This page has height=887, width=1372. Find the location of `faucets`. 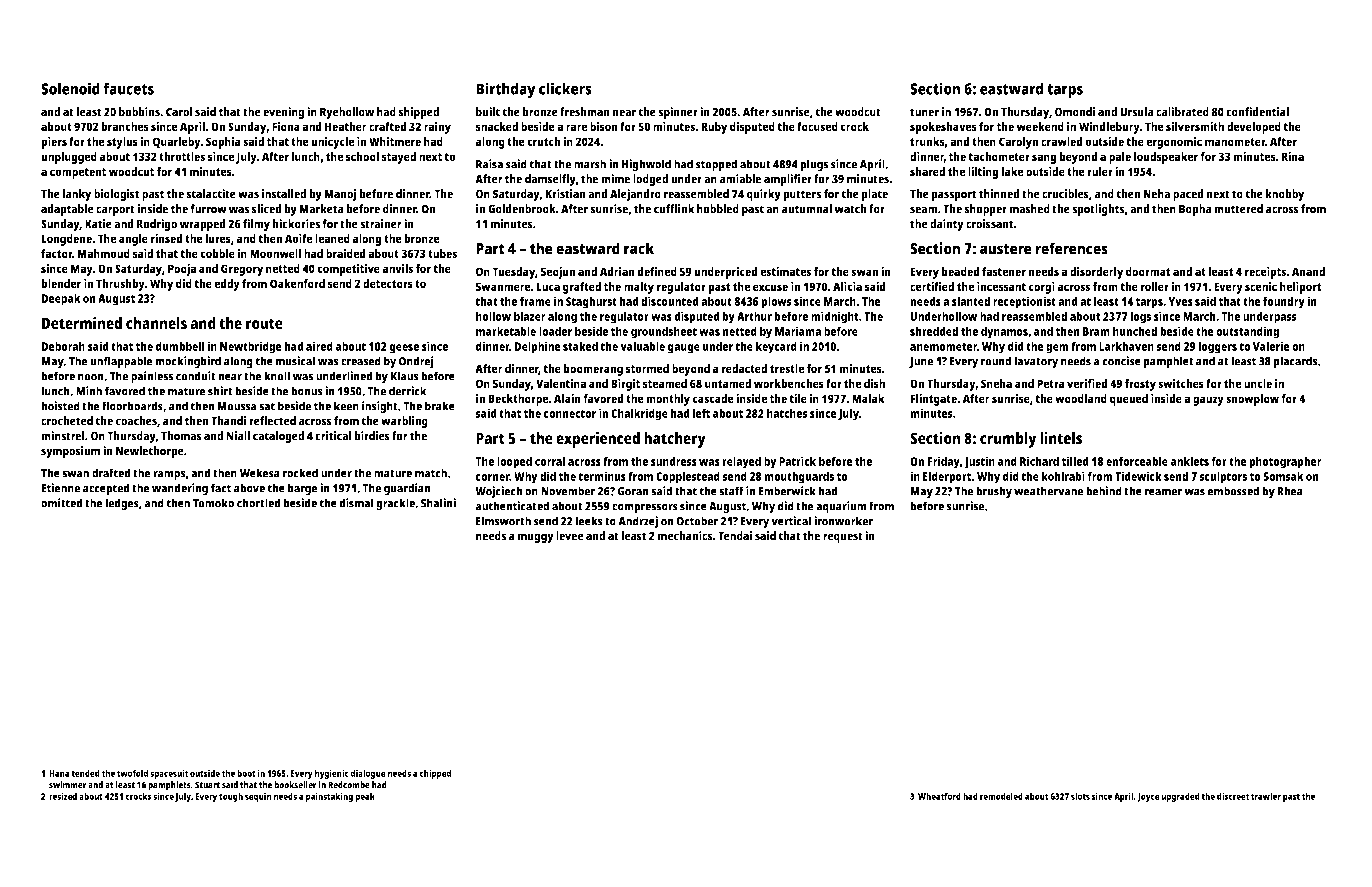

faucets is located at coordinates (128, 88).
